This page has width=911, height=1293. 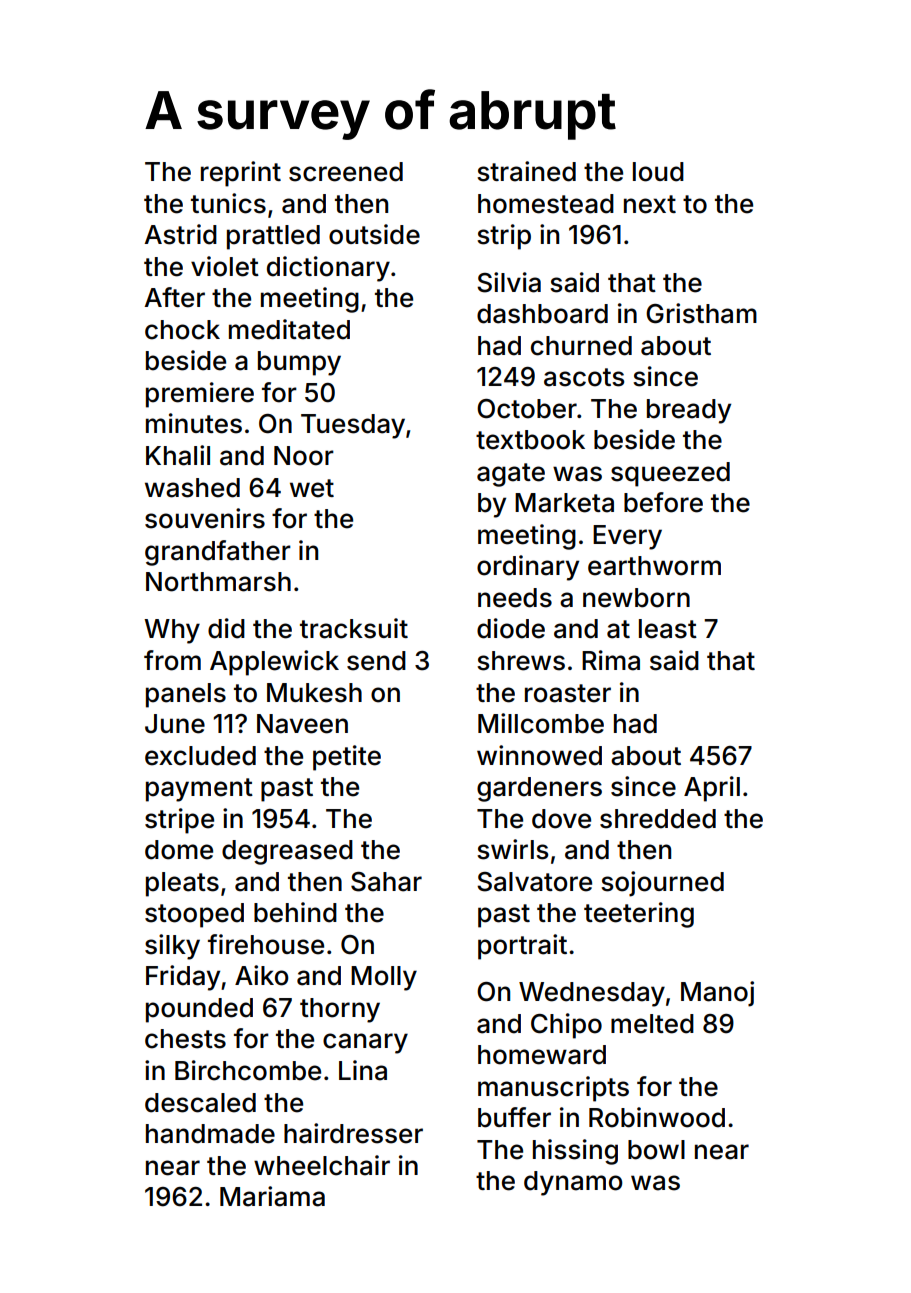 I want to click on loud, so click(x=658, y=172).
